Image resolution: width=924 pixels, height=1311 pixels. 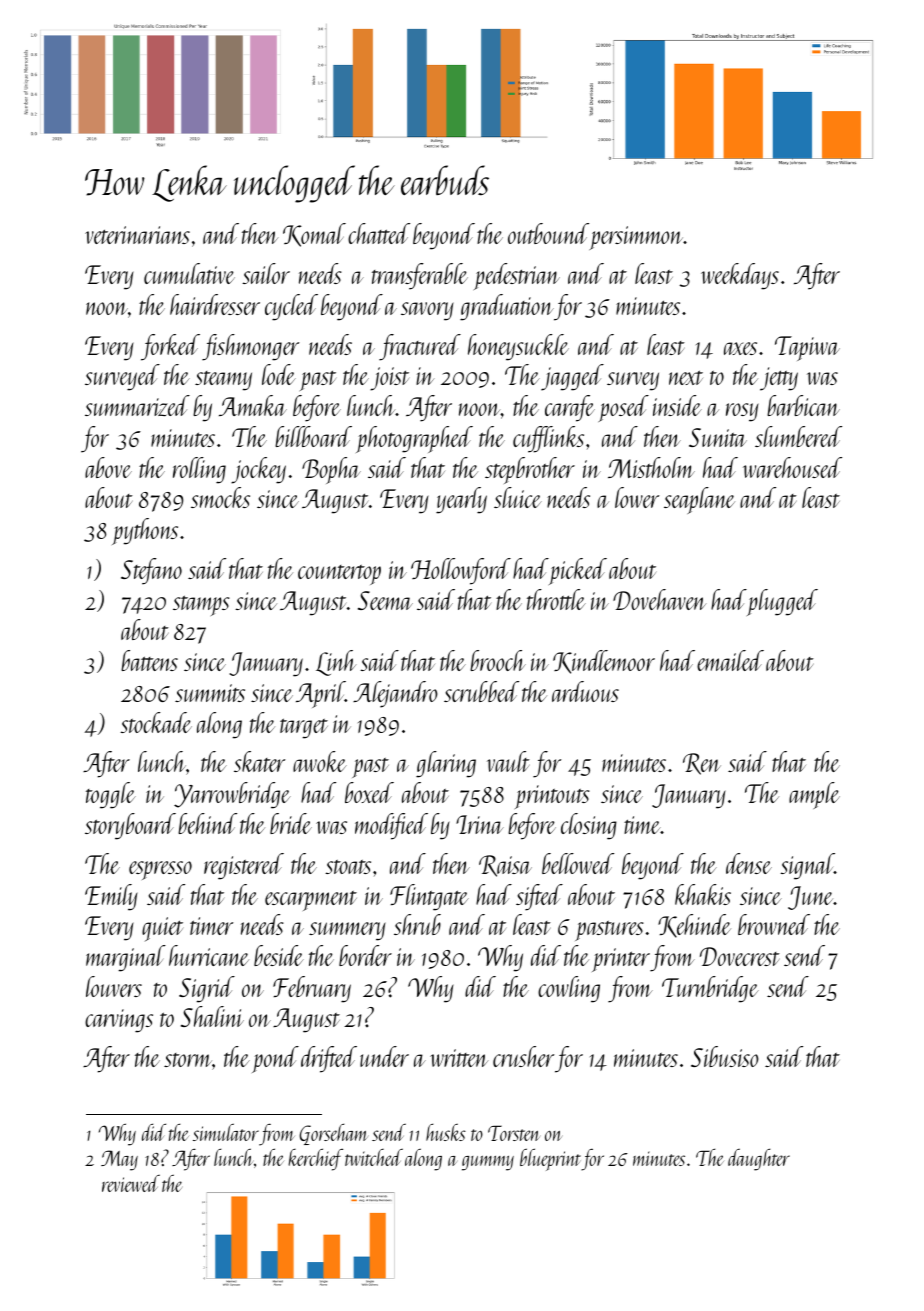 What do you see at coordinates (379, 233) in the page?
I see `chatted` at bounding box center [379, 233].
